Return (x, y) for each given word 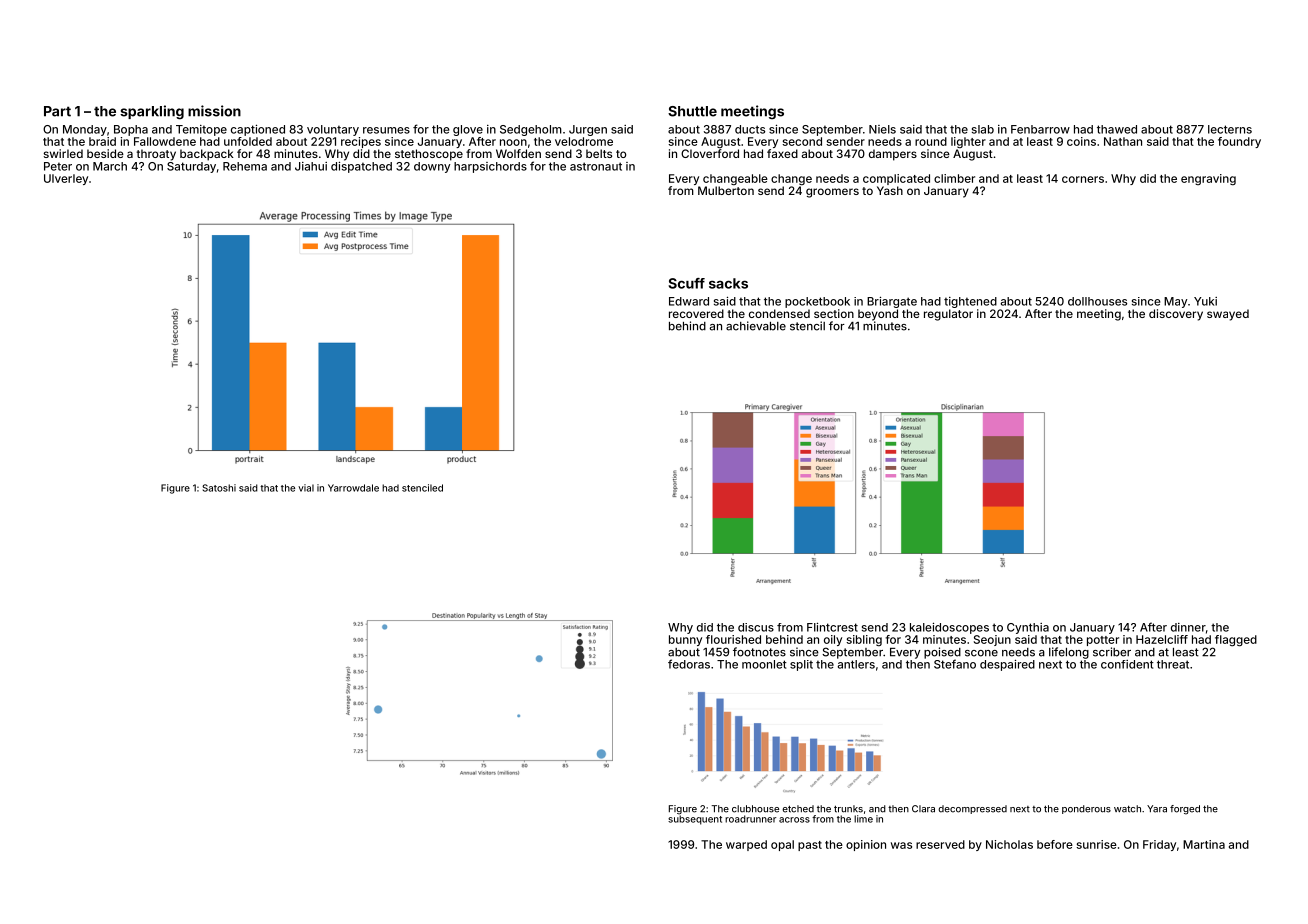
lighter (968, 142)
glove (468, 130)
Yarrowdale (353, 488)
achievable (756, 326)
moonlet (764, 664)
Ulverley (66, 179)
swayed (1228, 315)
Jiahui (311, 166)
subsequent (695, 820)
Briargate (892, 302)
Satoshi (219, 488)
